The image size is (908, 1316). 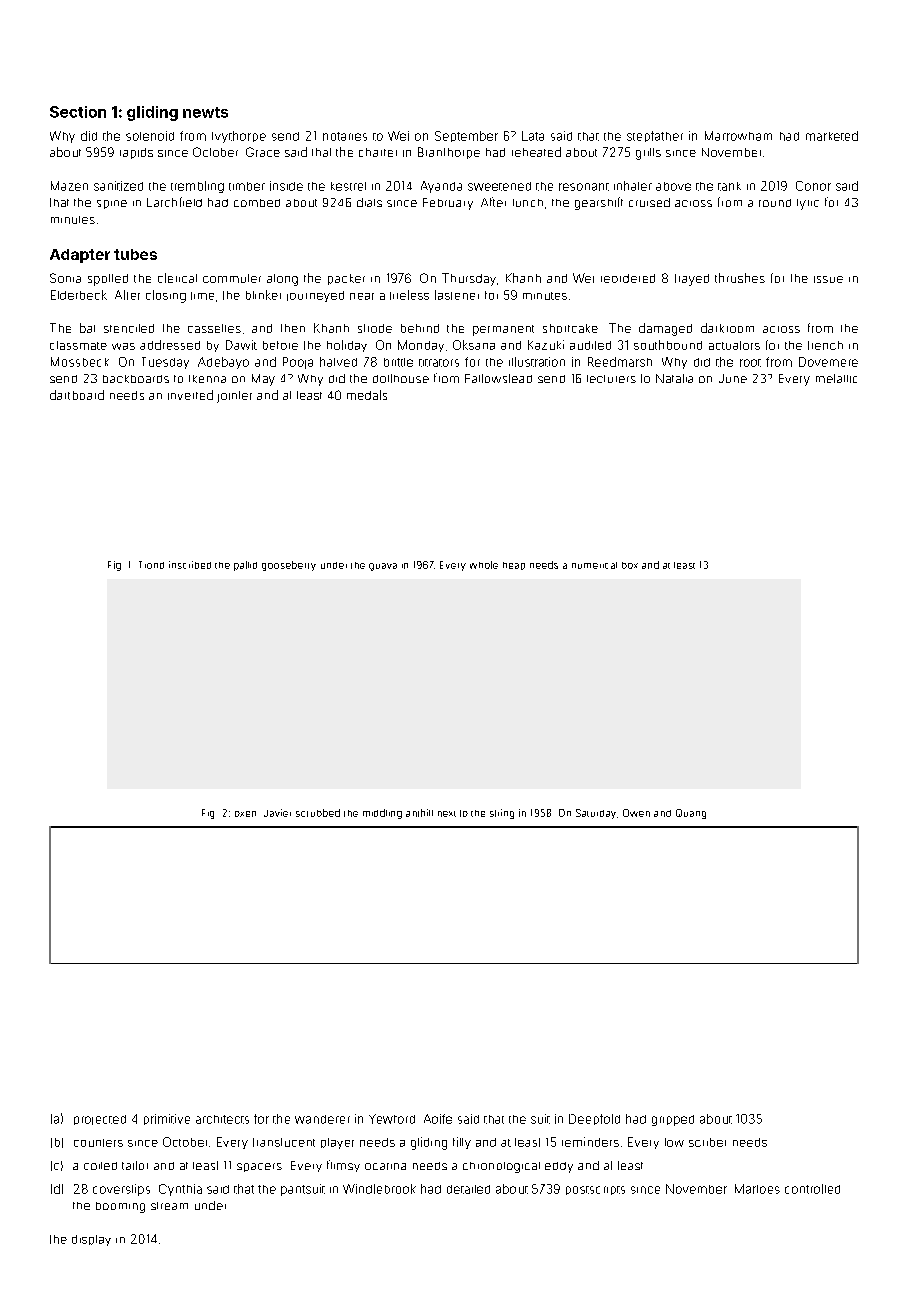 What do you see at coordinates (78, 112) in the screenshot?
I see `Section` at bounding box center [78, 112].
